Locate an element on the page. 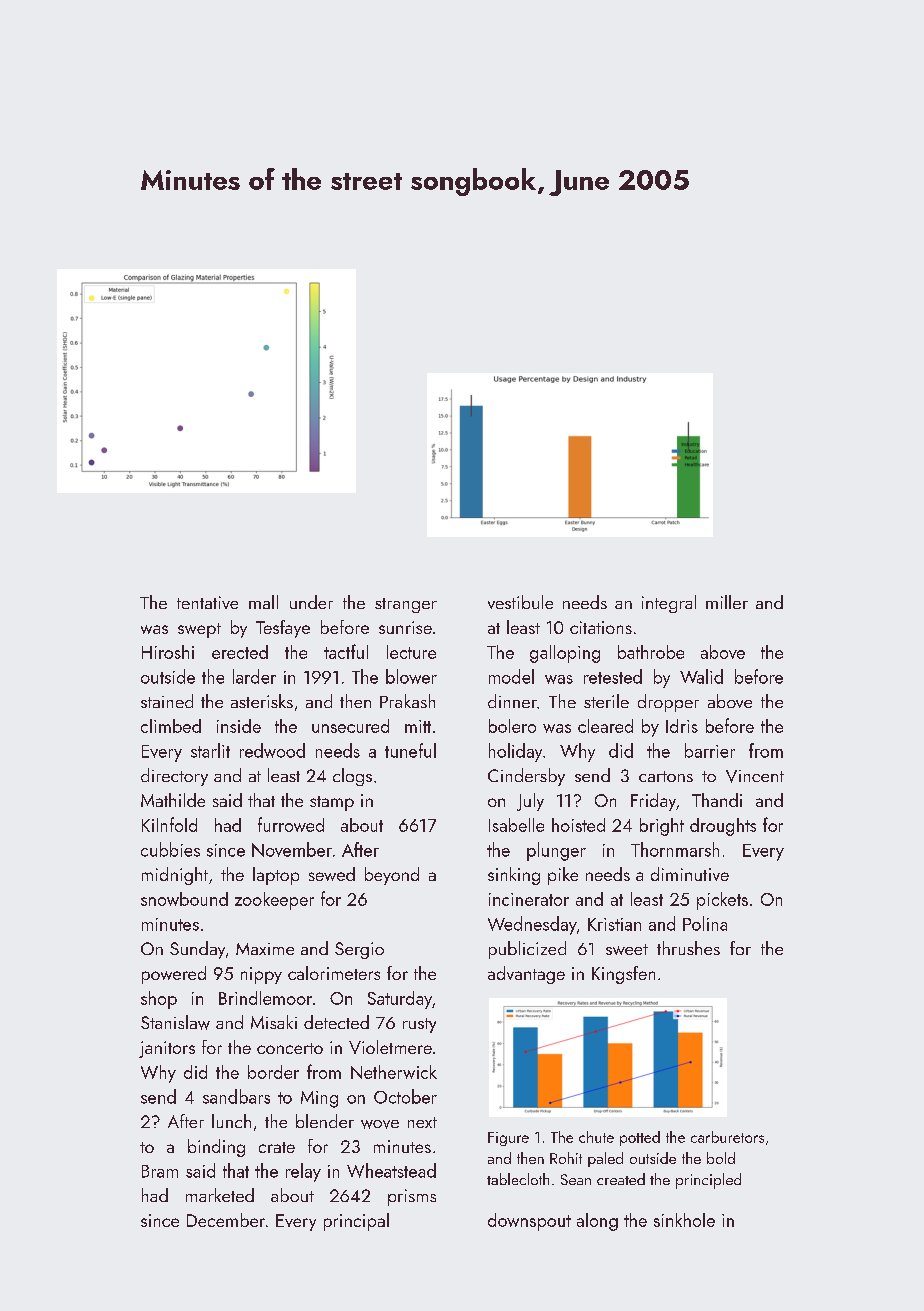 This image has height=1311, width=924. snowbound is located at coordinates (184, 899).
